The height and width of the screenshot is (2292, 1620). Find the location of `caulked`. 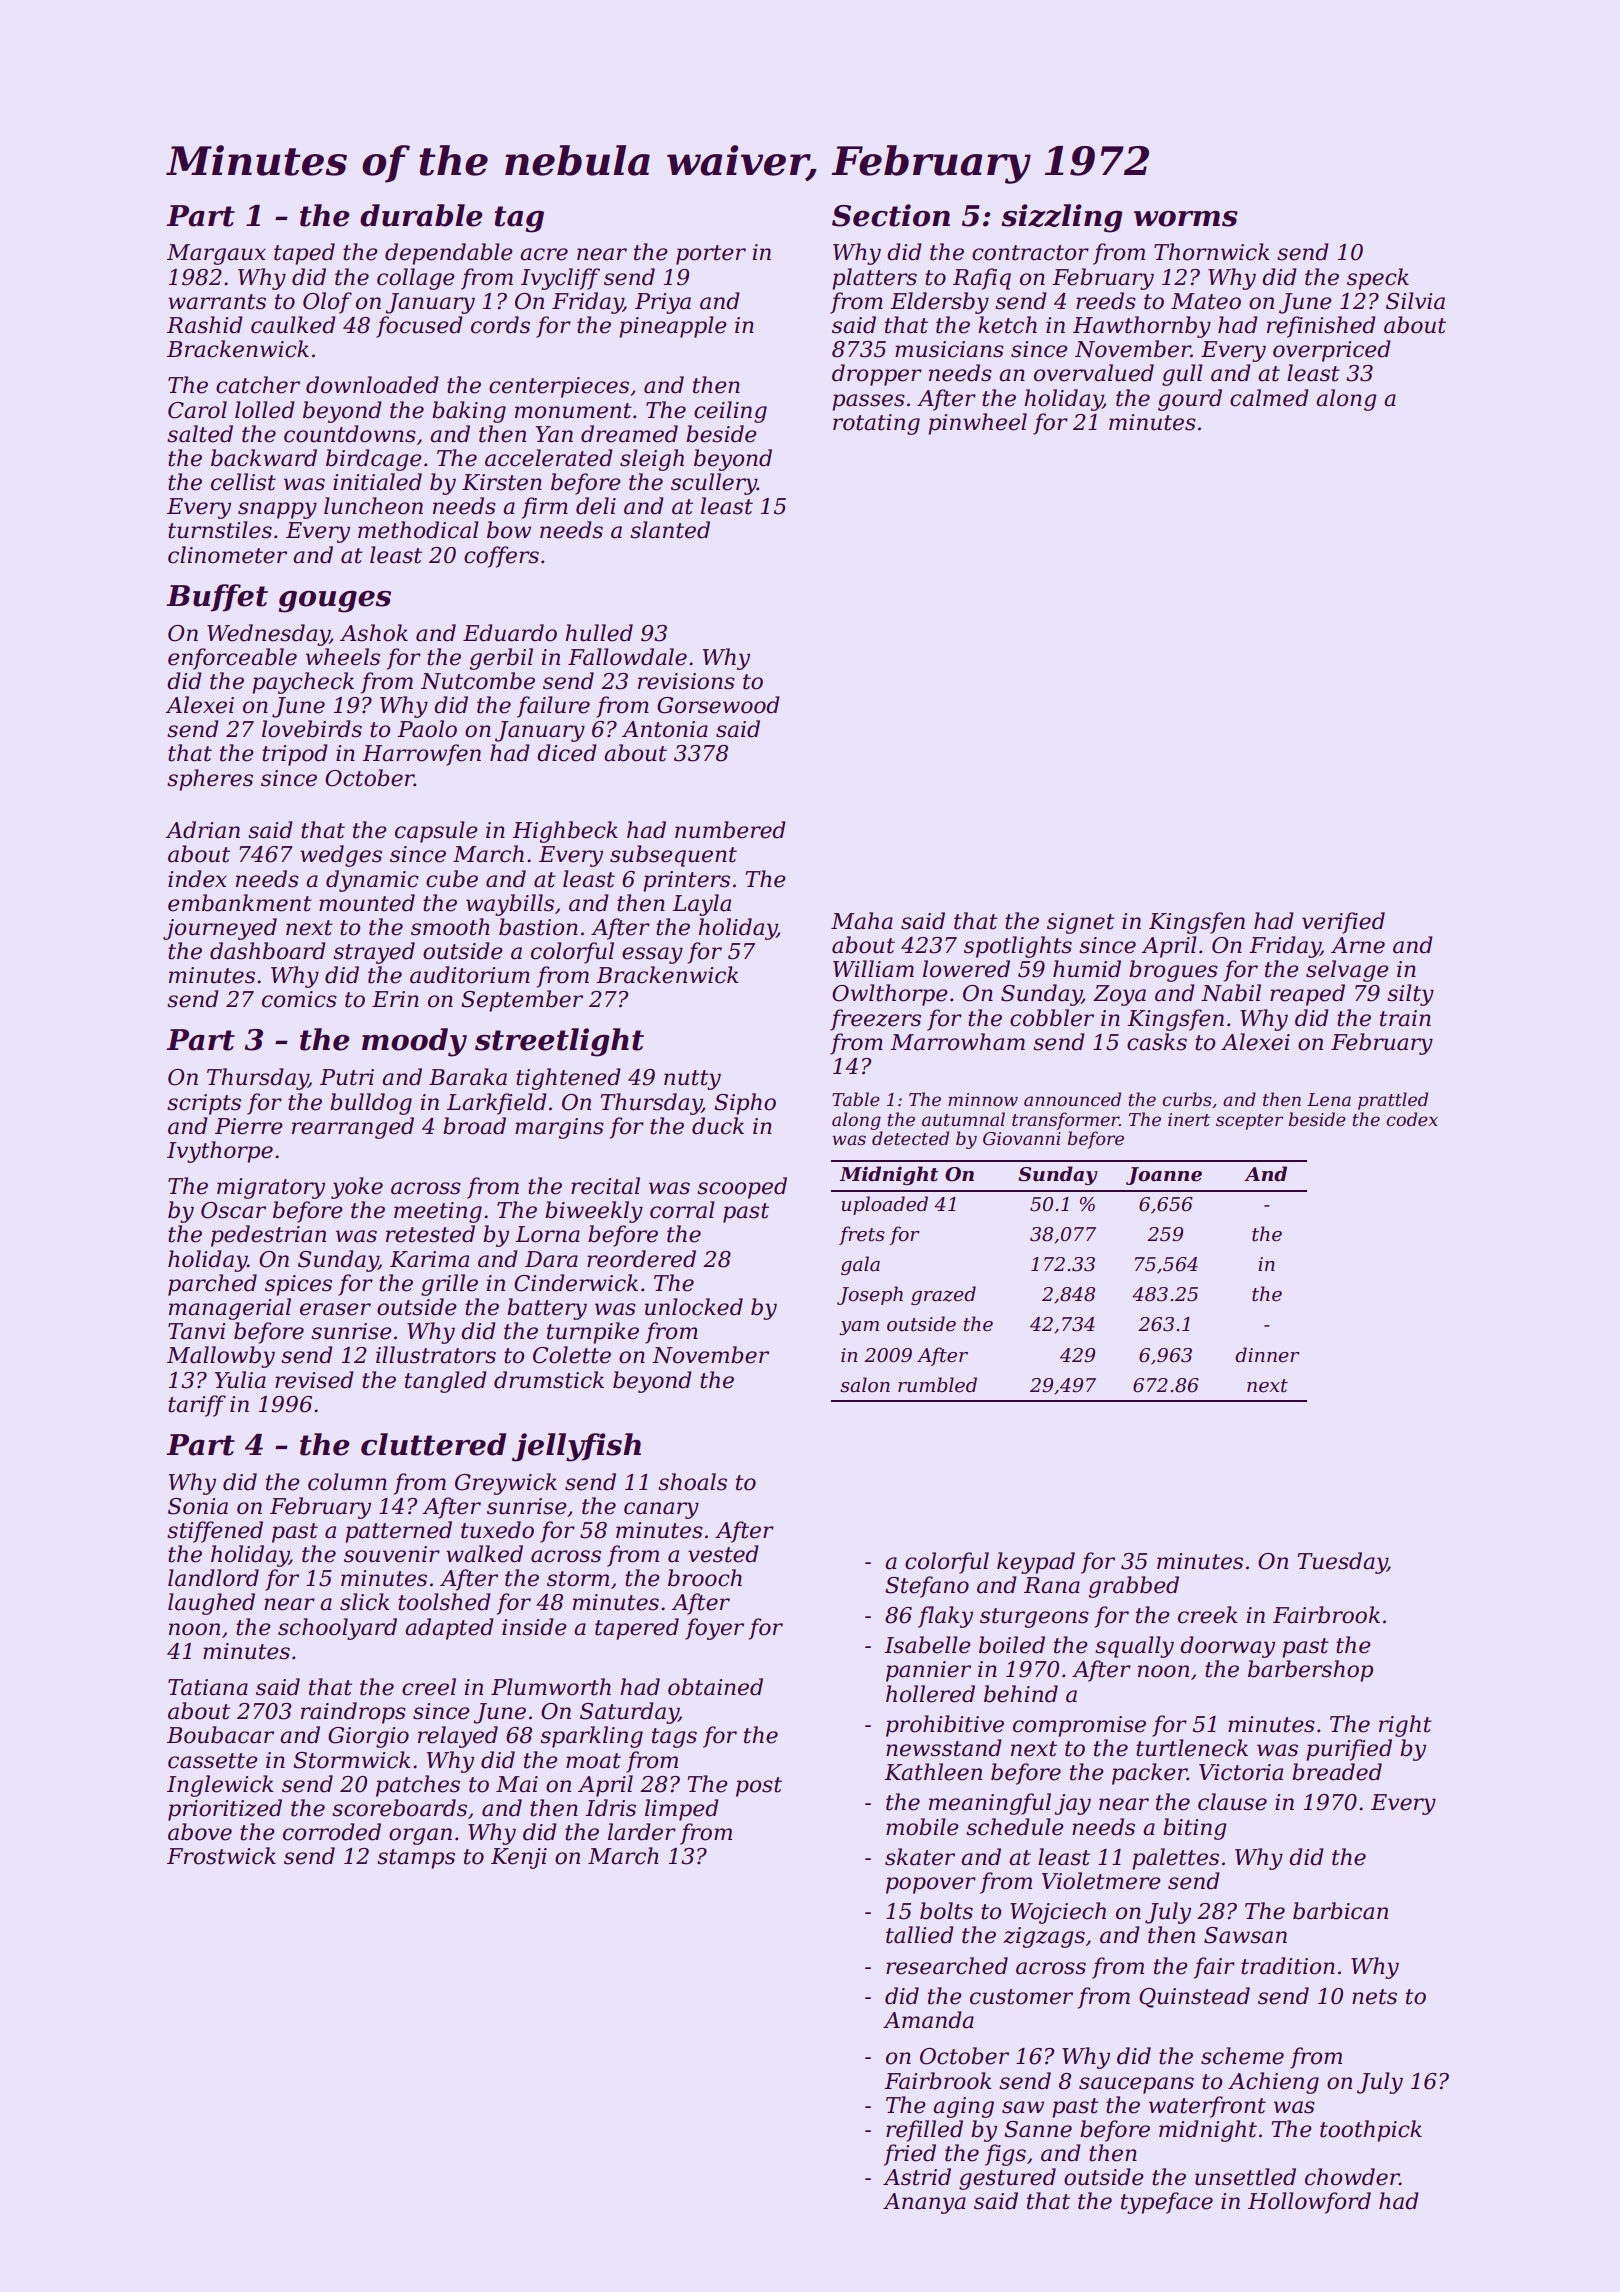

caulked is located at coordinates (293, 325).
